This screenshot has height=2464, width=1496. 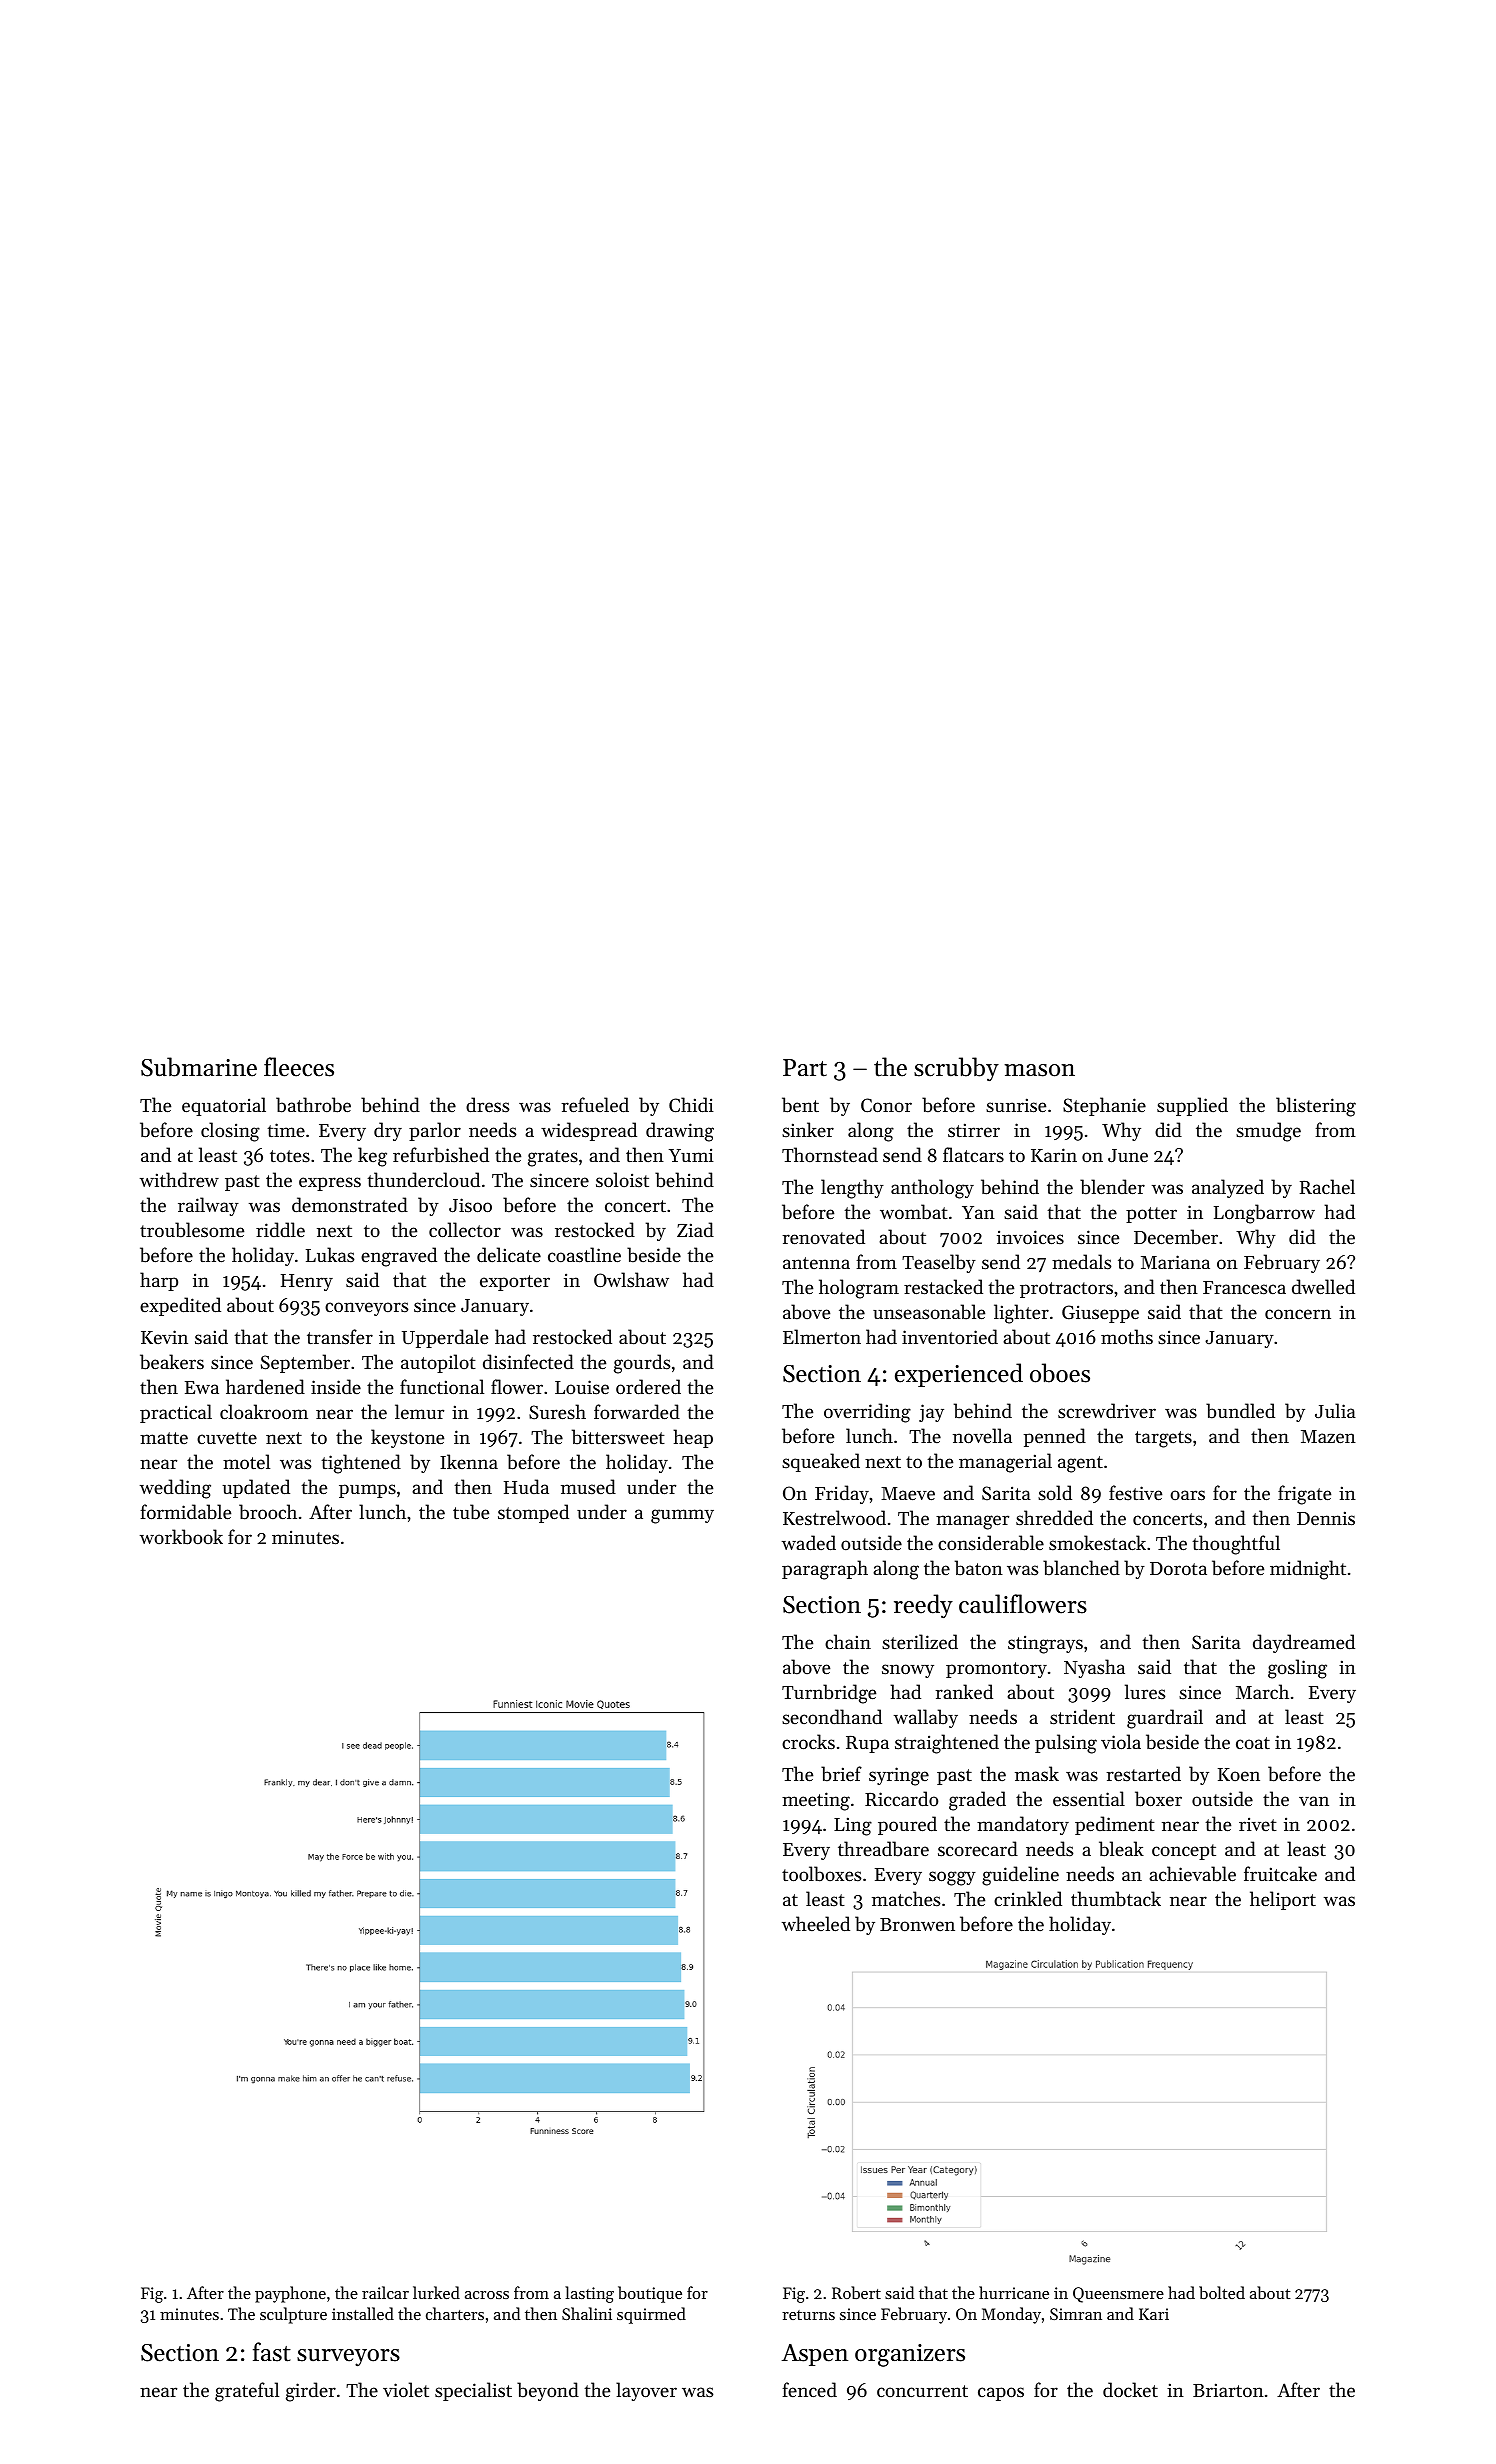 I want to click on blistering, so click(x=1316, y=1107).
